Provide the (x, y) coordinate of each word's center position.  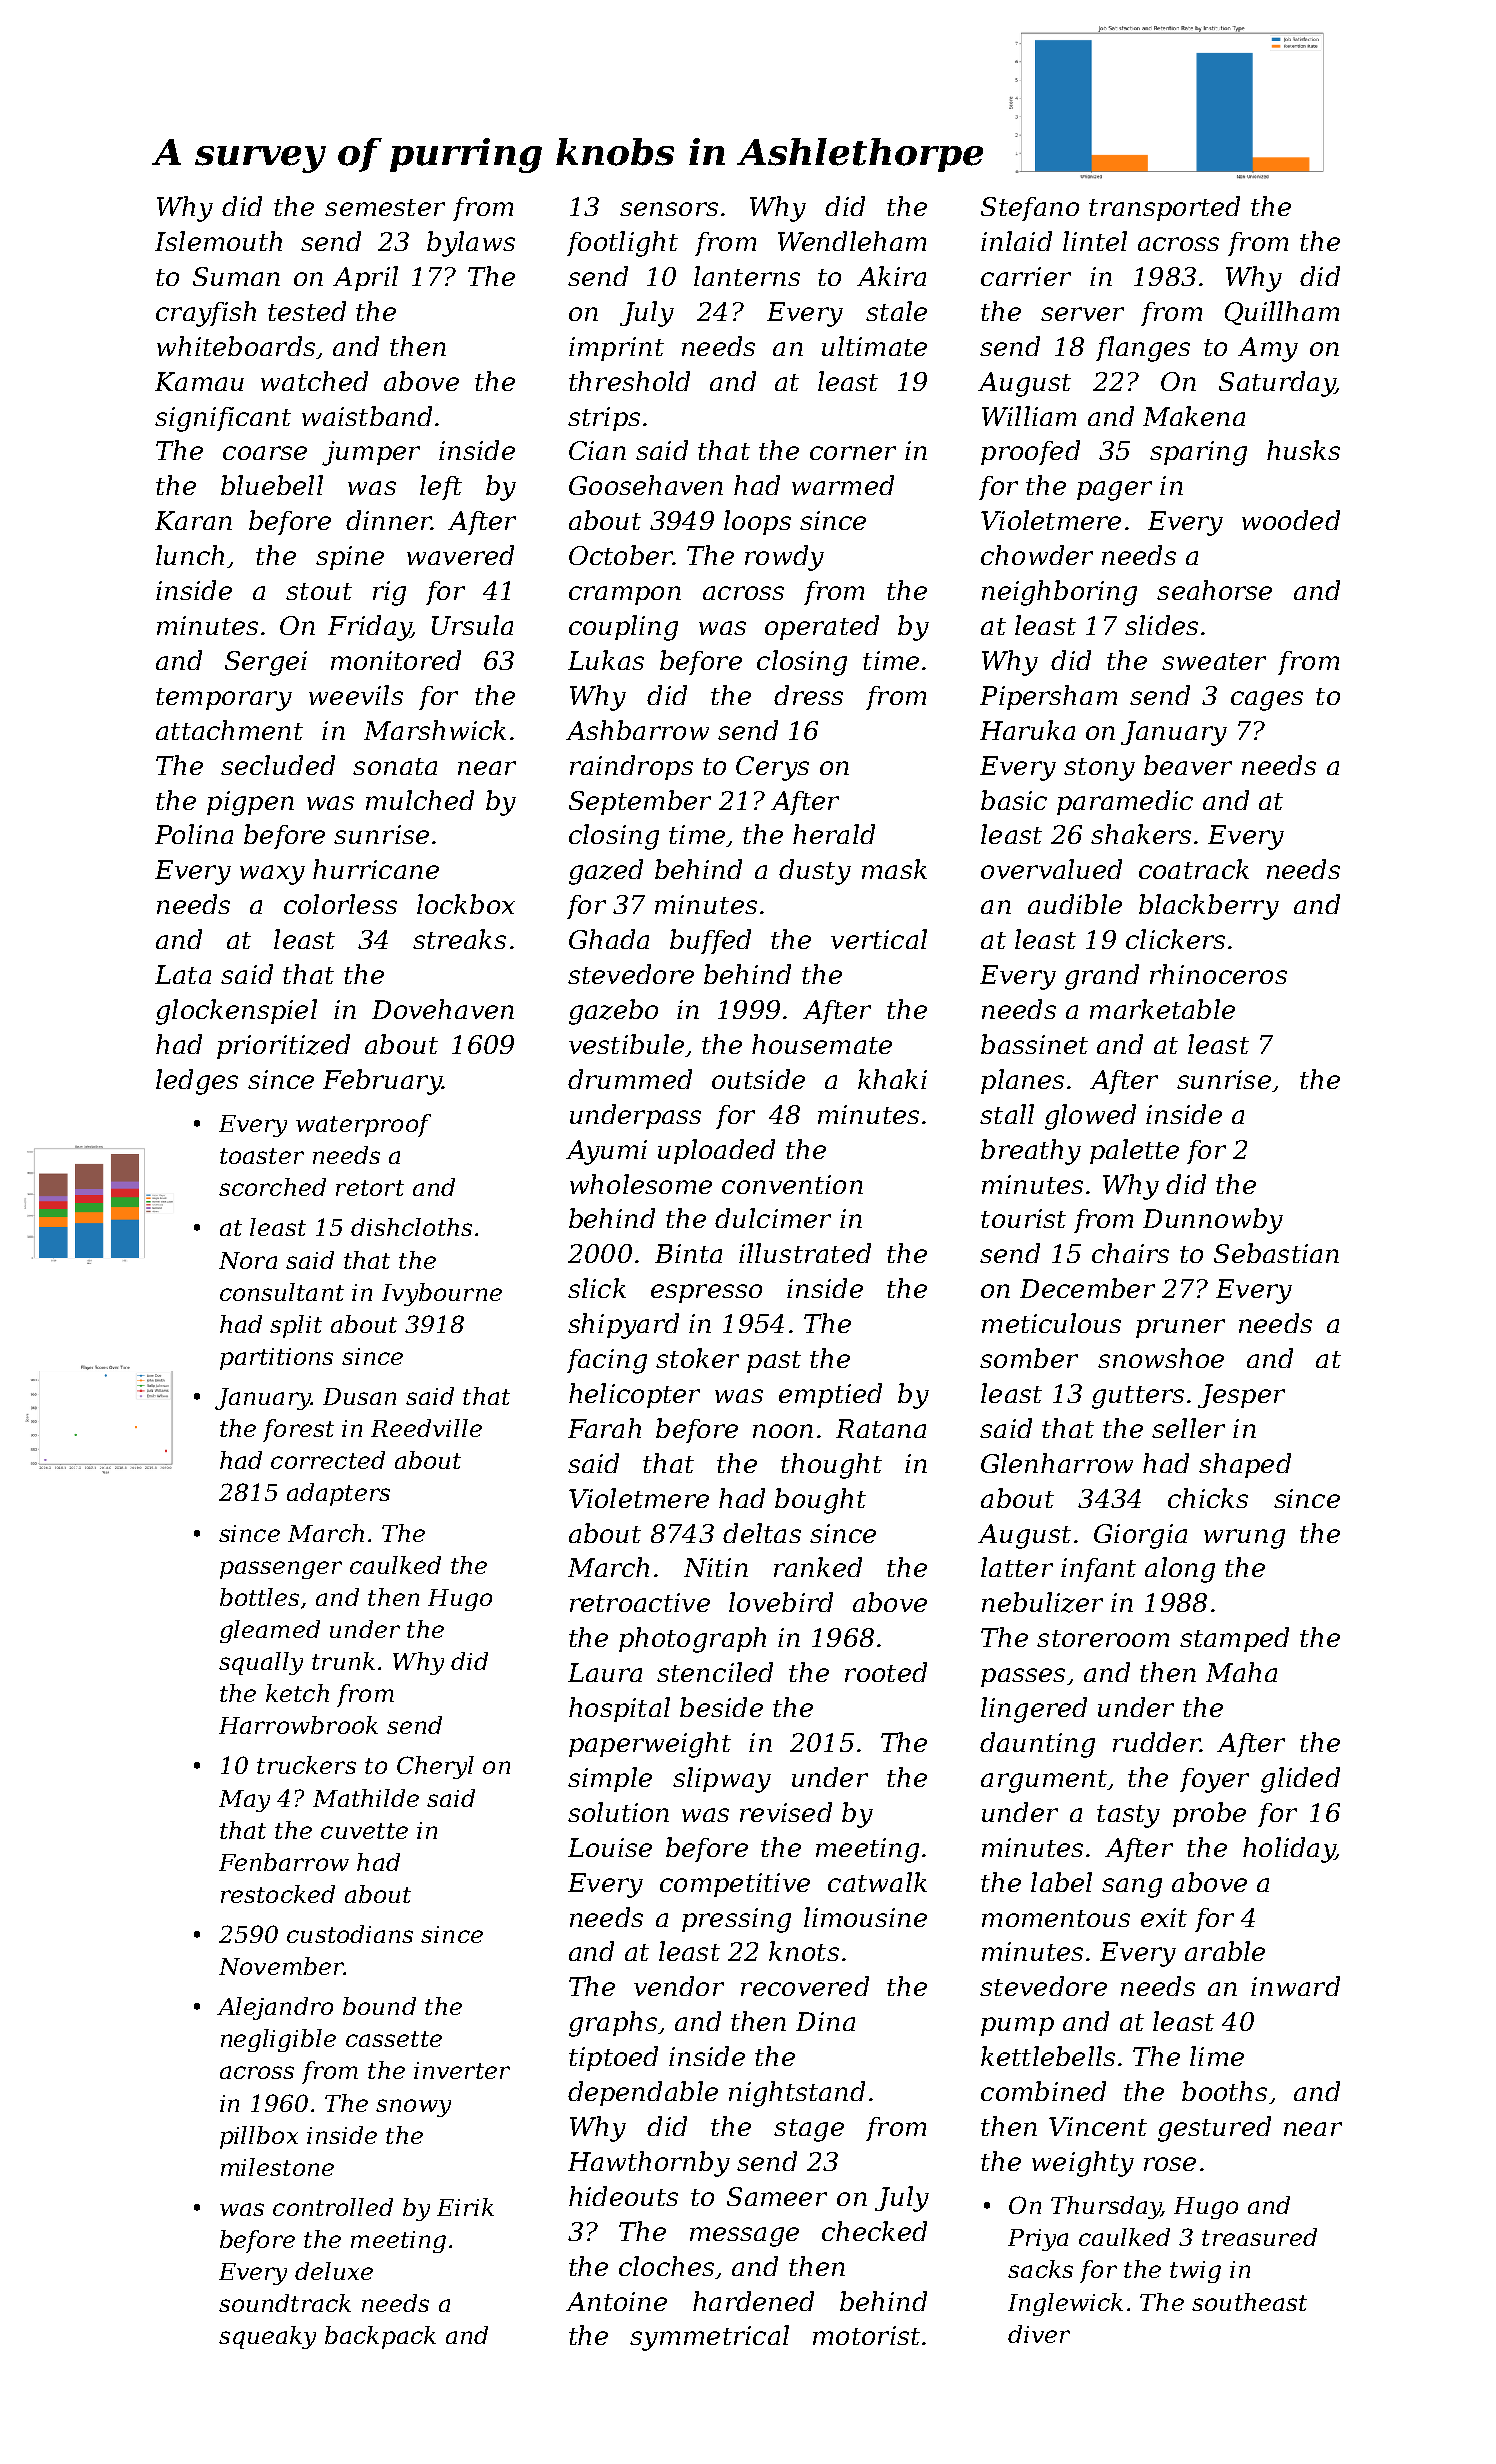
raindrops (631, 767)
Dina (825, 2021)
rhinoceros (1218, 974)
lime (1217, 2056)
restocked (278, 1894)
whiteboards (236, 346)
